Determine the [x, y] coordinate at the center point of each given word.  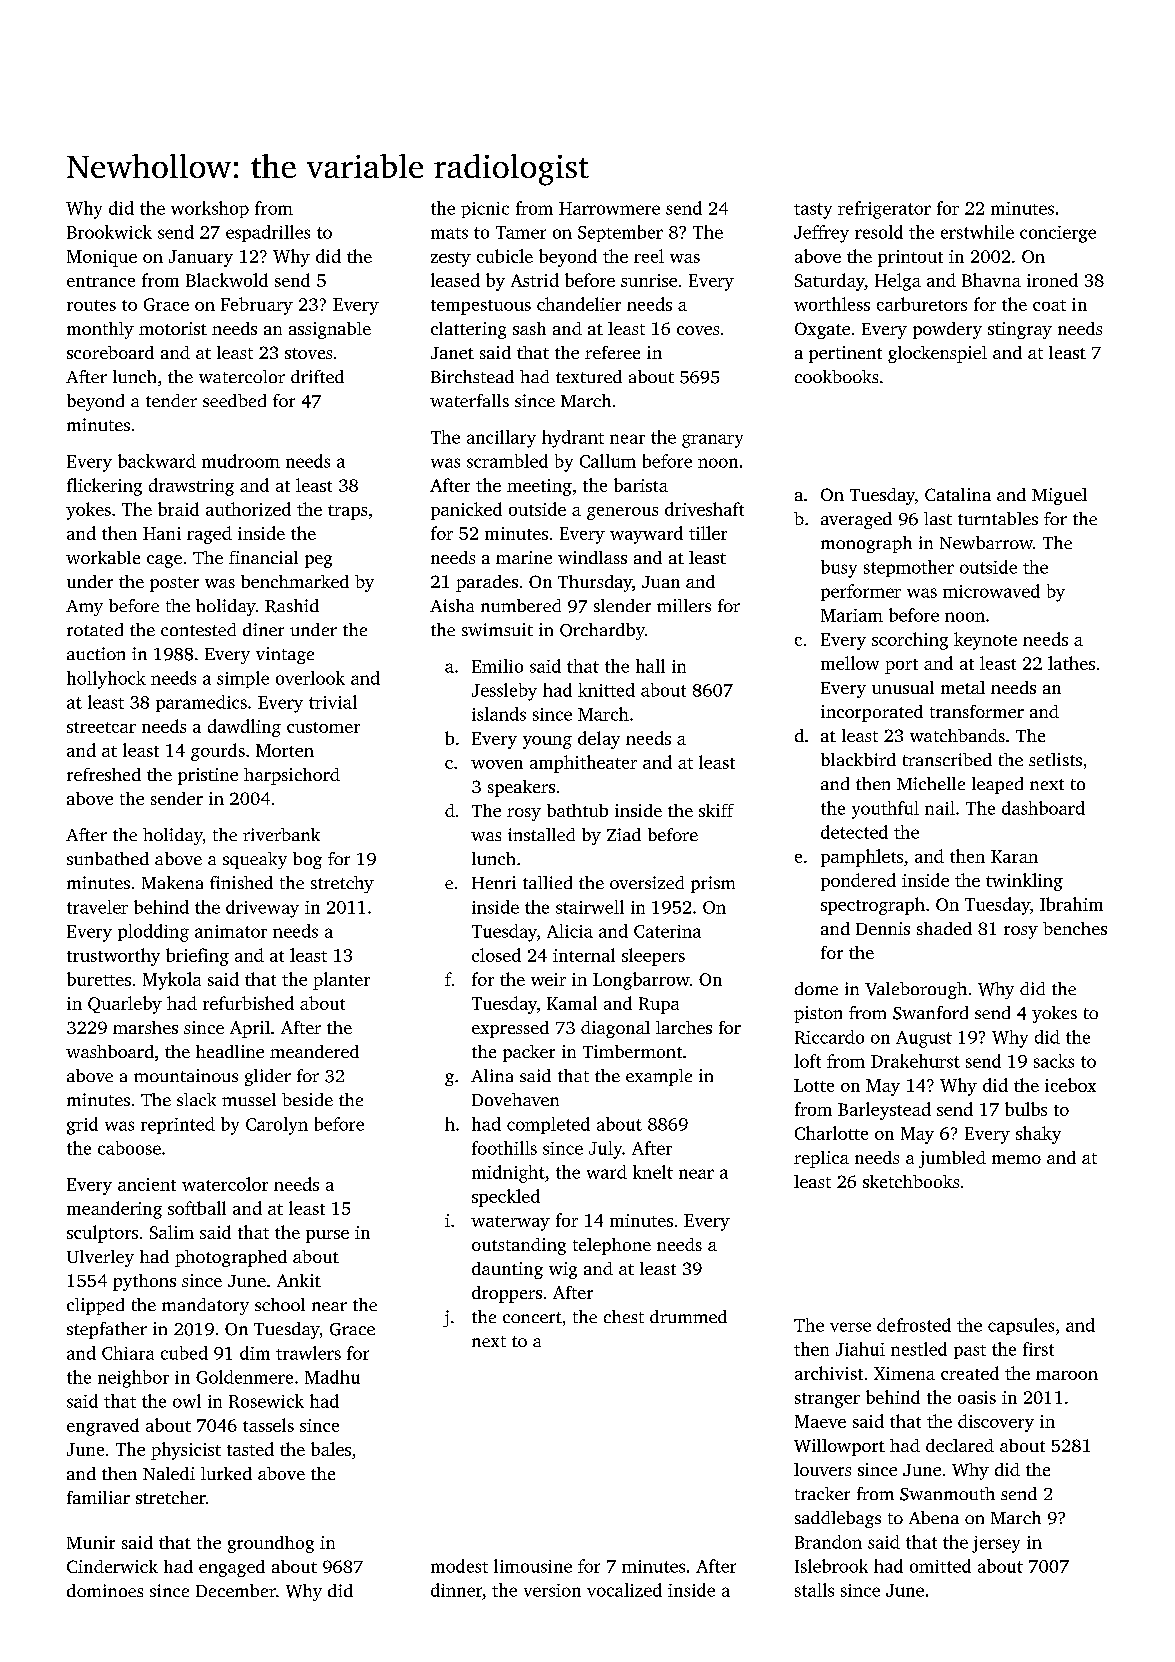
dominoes [105, 1590]
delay [599, 740]
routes [91, 305]
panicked [466, 511]
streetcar [101, 727]
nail [940, 808]
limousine [533, 1566]
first [1038, 1349]
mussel [249, 1099]
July [606, 1150]
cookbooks [836, 376]
